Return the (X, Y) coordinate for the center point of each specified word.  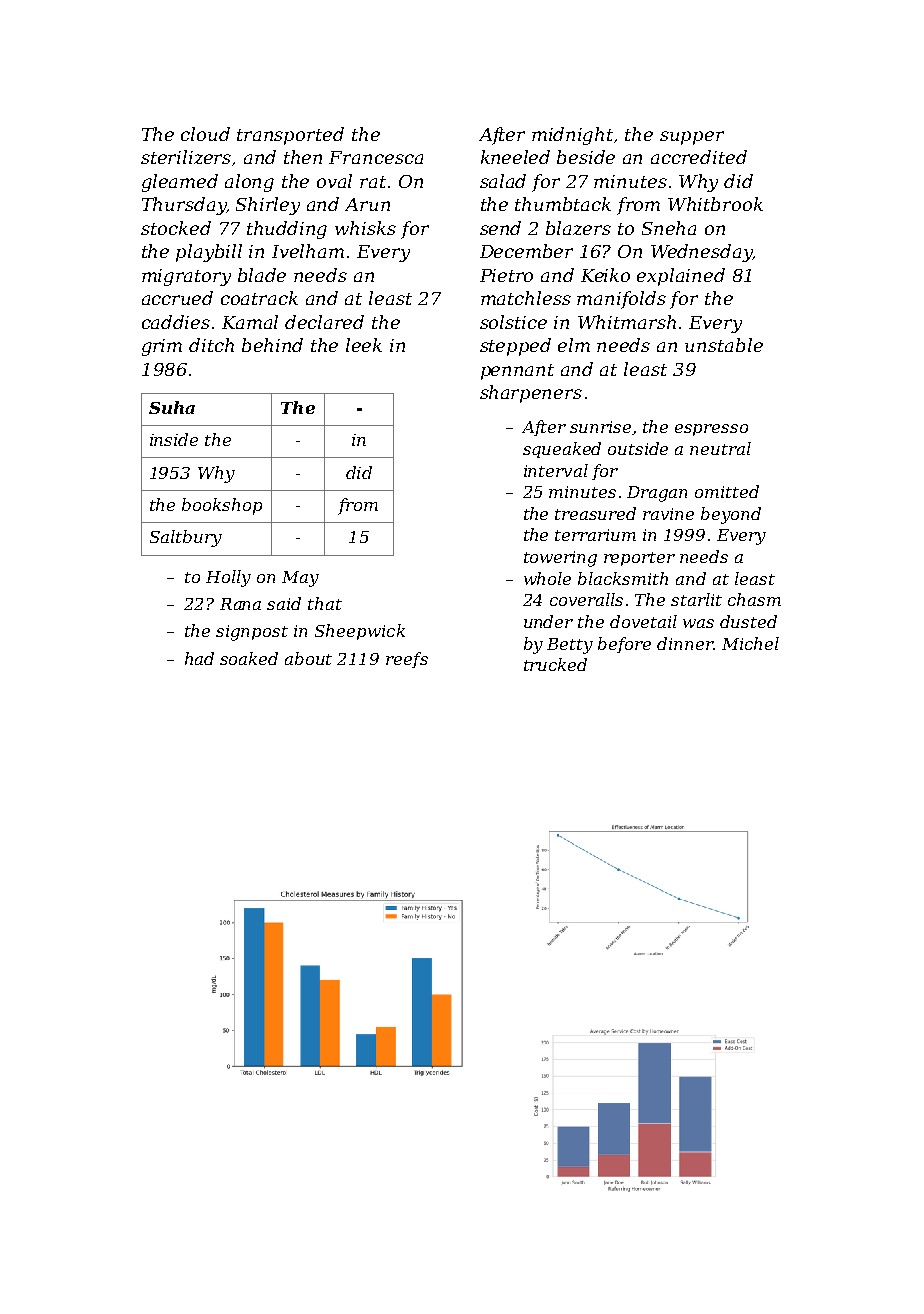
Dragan (657, 494)
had (199, 658)
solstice (513, 322)
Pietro (506, 275)
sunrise (600, 427)
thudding (287, 230)
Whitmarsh (627, 322)
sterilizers (186, 157)
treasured (595, 513)
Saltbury (186, 538)
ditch (211, 345)
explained (681, 277)
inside (174, 439)
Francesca (376, 157)
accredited (699, 157)
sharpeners (531, 394)
